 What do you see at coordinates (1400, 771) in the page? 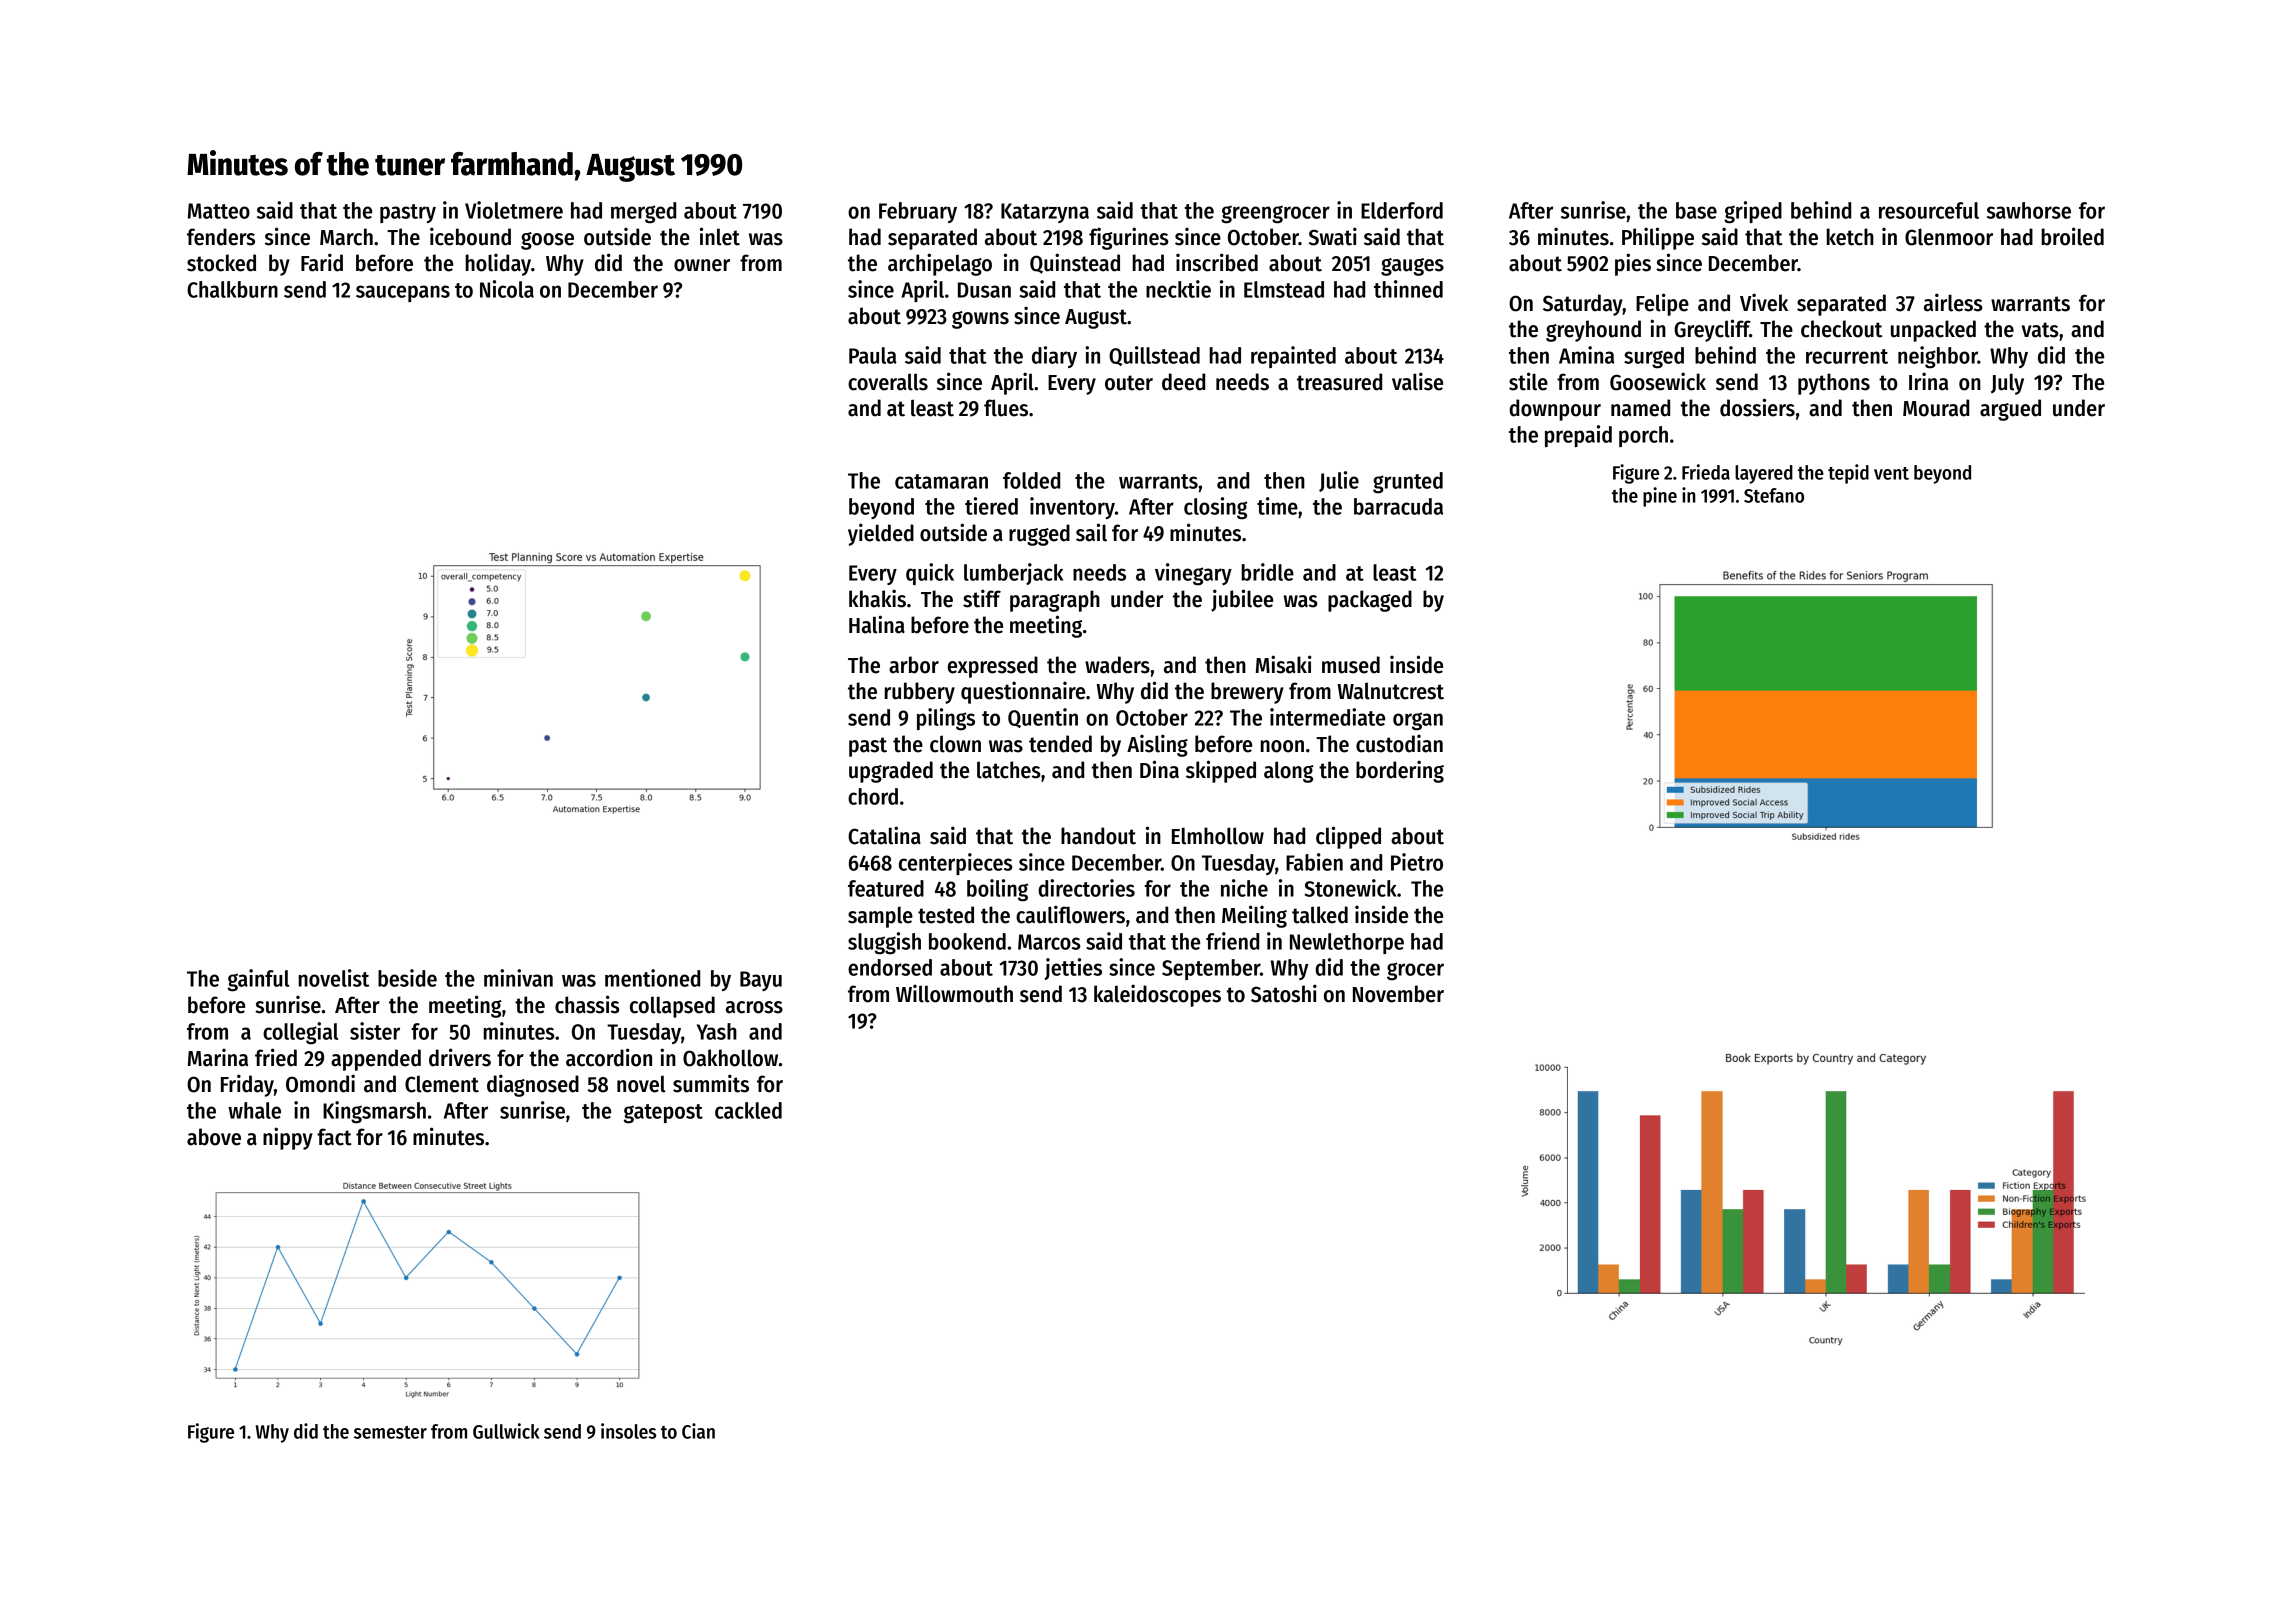
I see `bordering` at bounding box center [1400, 771].
